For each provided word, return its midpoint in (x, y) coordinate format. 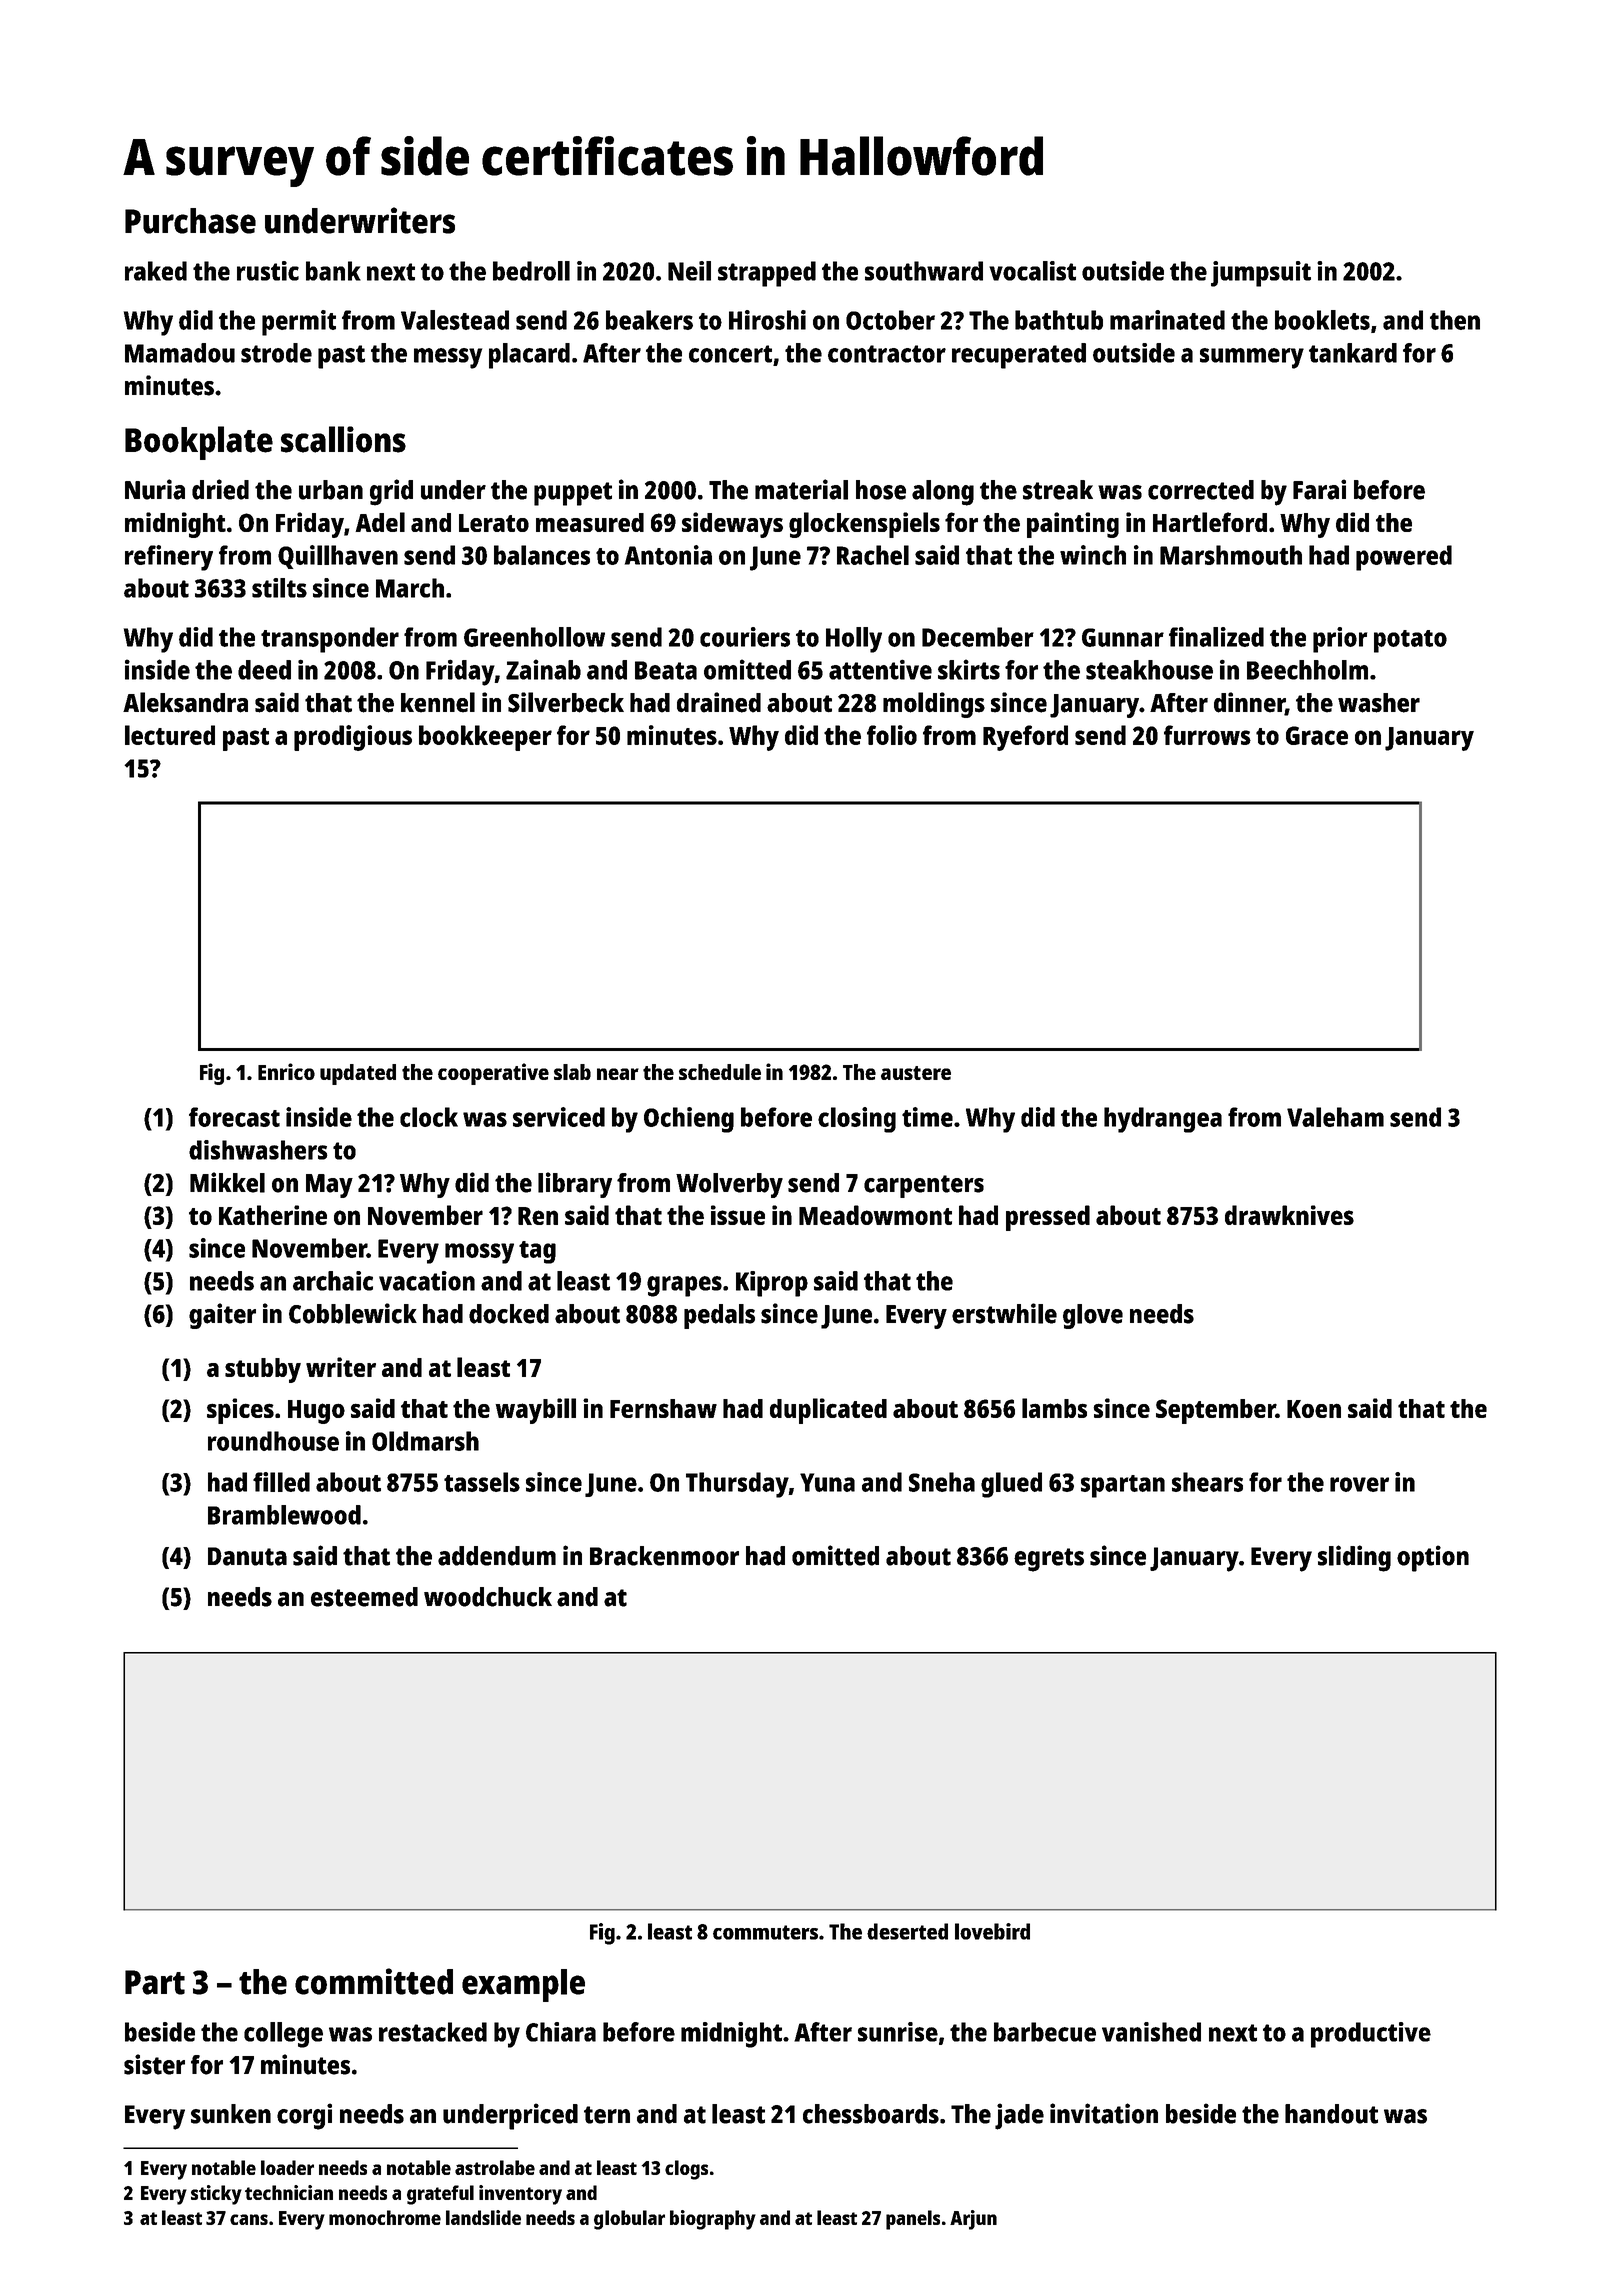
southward (924, 271)
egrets (1049, 1560)
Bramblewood (284, 1515)
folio (892, 735)
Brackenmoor (664, 1556)
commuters (765, 1932)
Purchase (190, 221)
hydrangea (1163, 1120)
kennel (438, 702)
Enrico (286, 1071)
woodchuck (488, 1597)
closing (857, 1120)
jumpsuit (1261, 274)
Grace (1317, 735)
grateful (440, 2195)
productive (1371, 2035)
